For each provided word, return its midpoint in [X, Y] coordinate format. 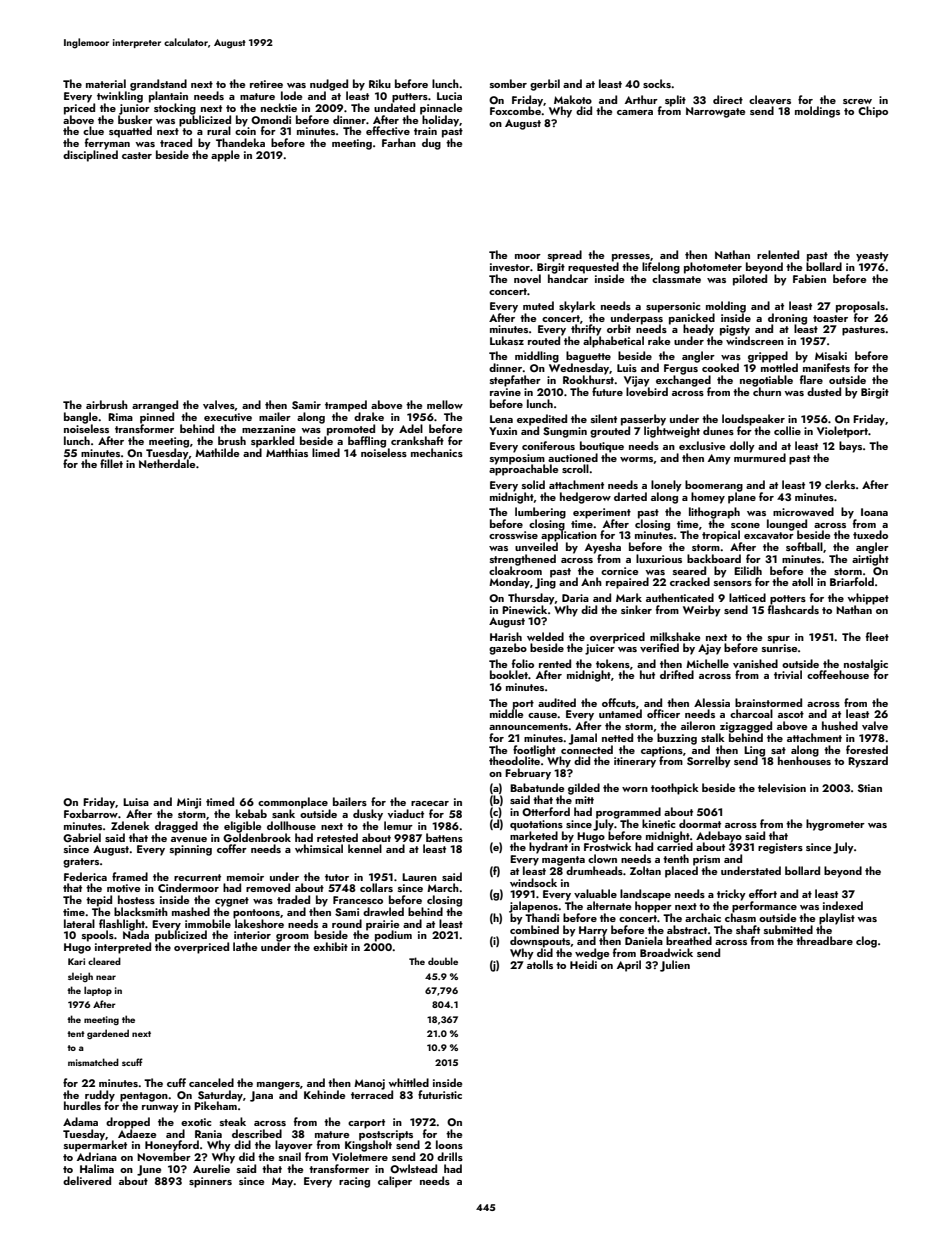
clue [93, 130]
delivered [87, 1180]
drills [450, 1156]
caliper [395, 1182]
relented [778, 254]
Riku [380, 83]
